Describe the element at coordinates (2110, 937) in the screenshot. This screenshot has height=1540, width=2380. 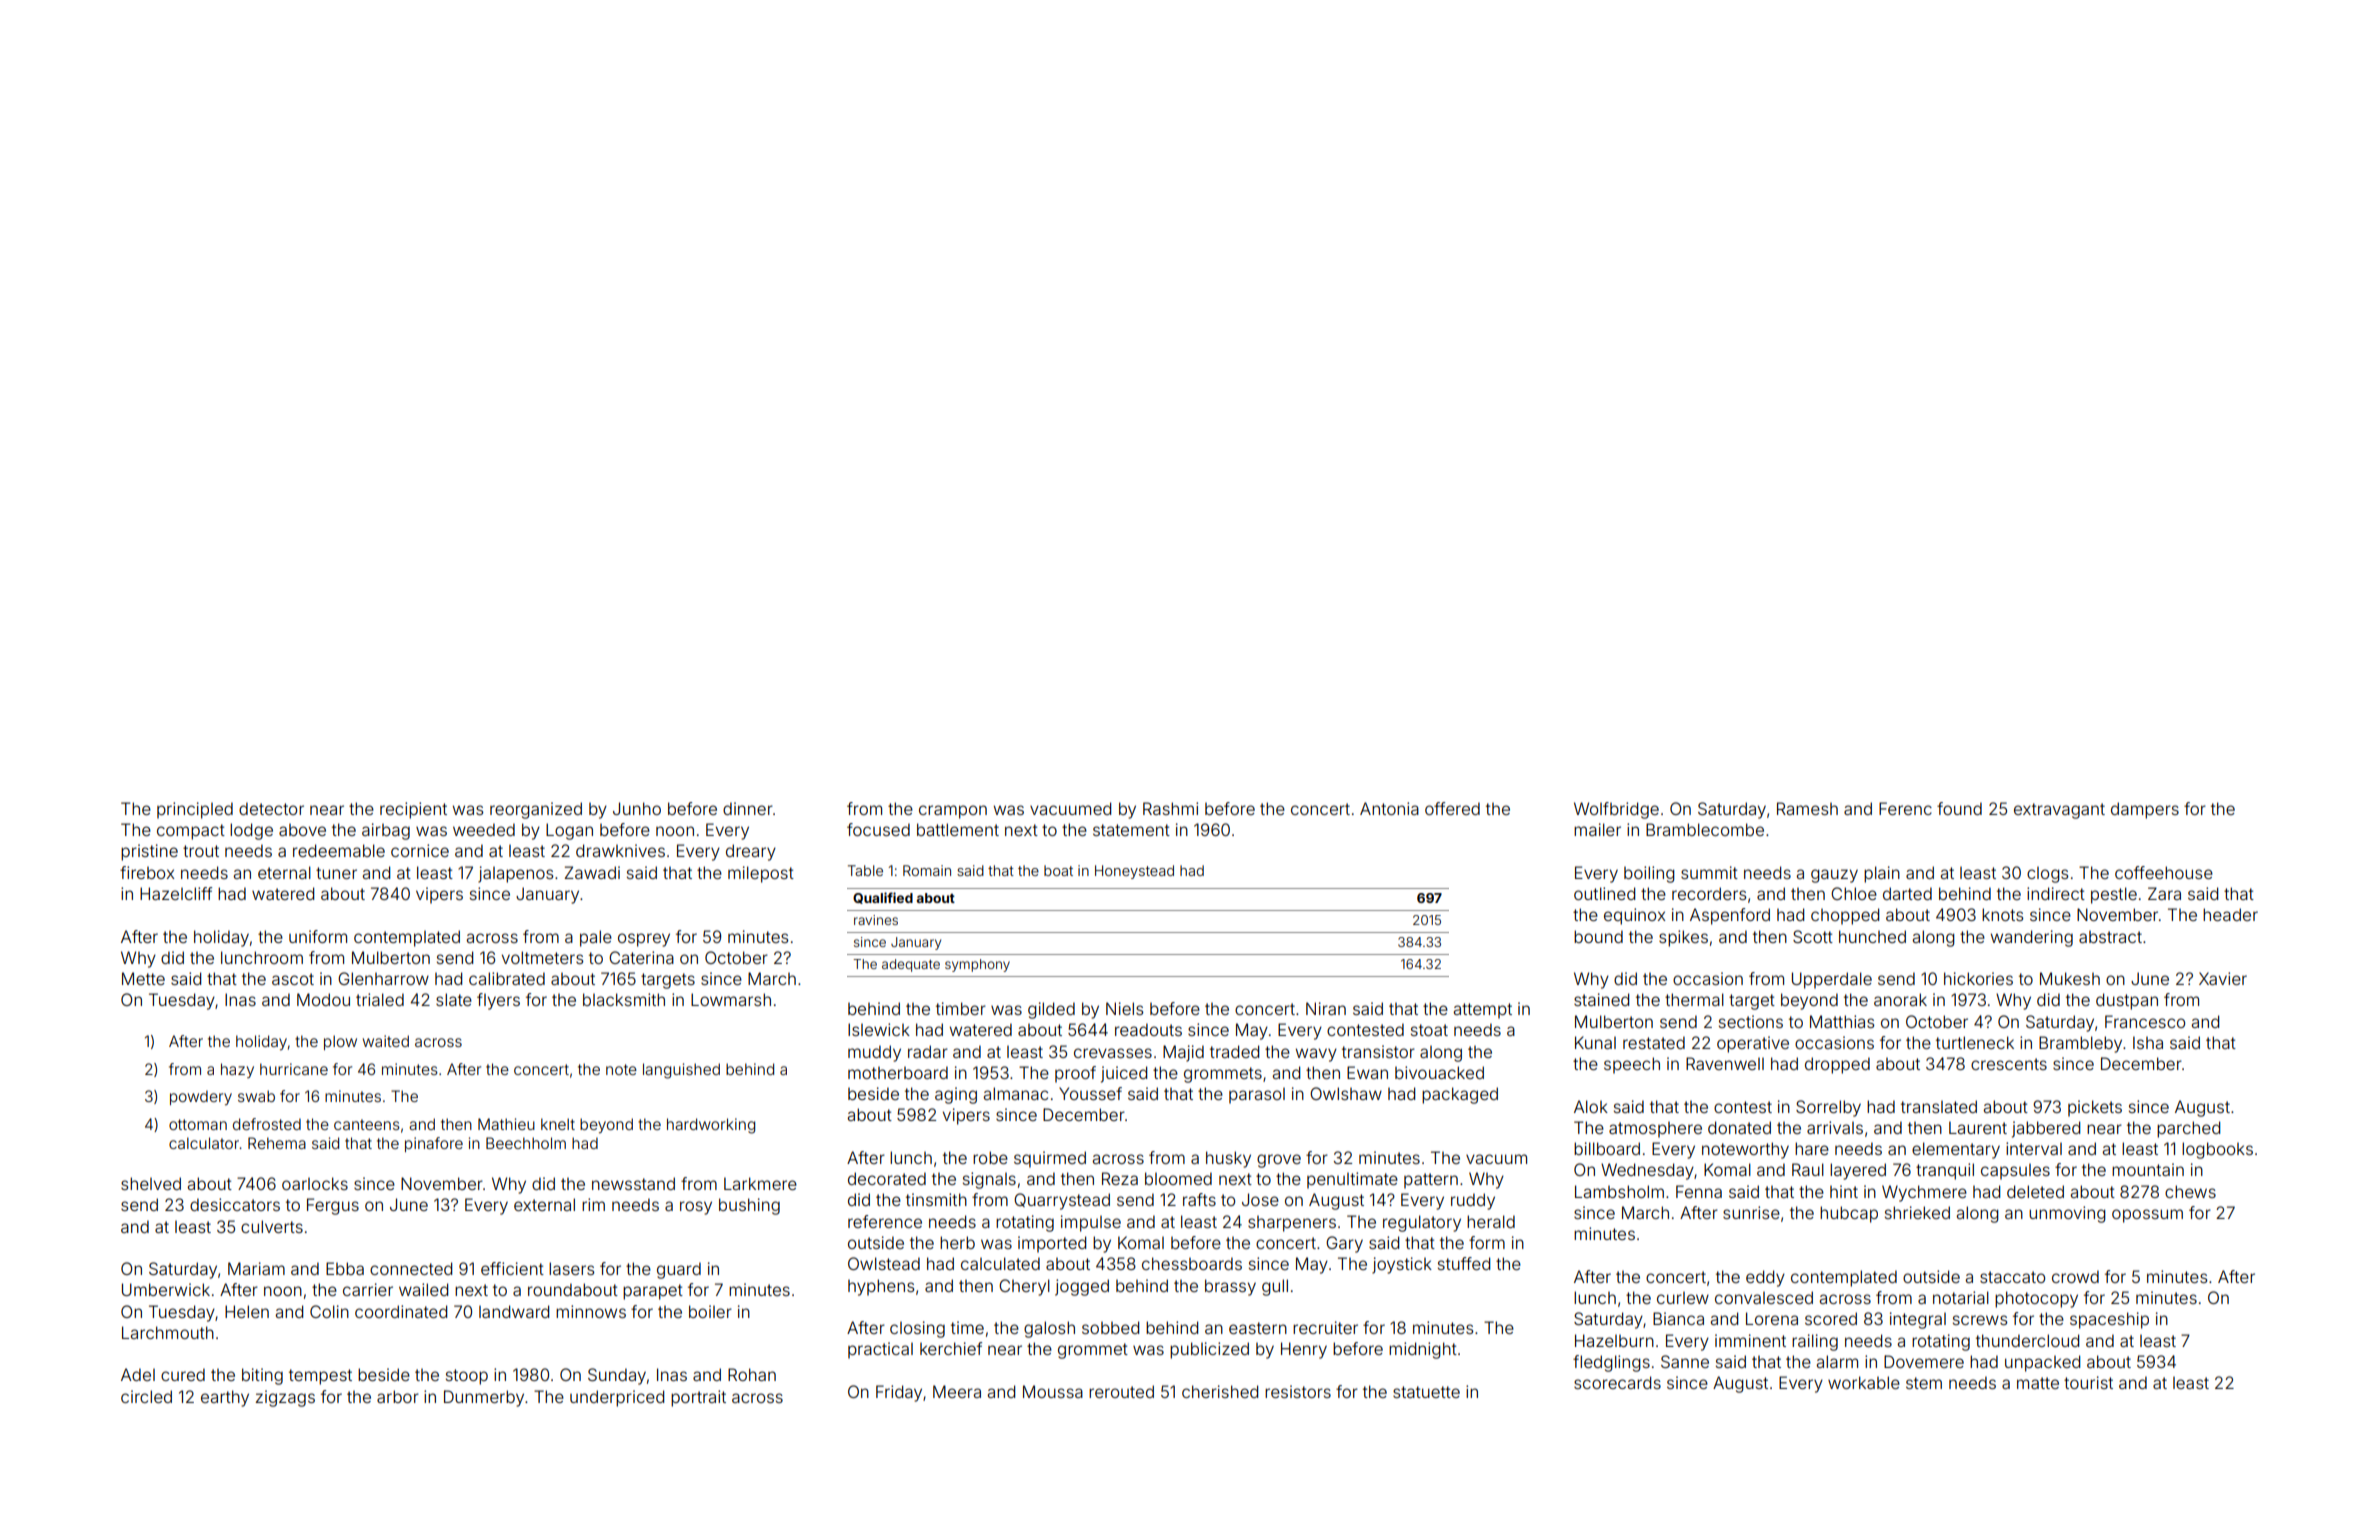
I see `abstract` at that location.
